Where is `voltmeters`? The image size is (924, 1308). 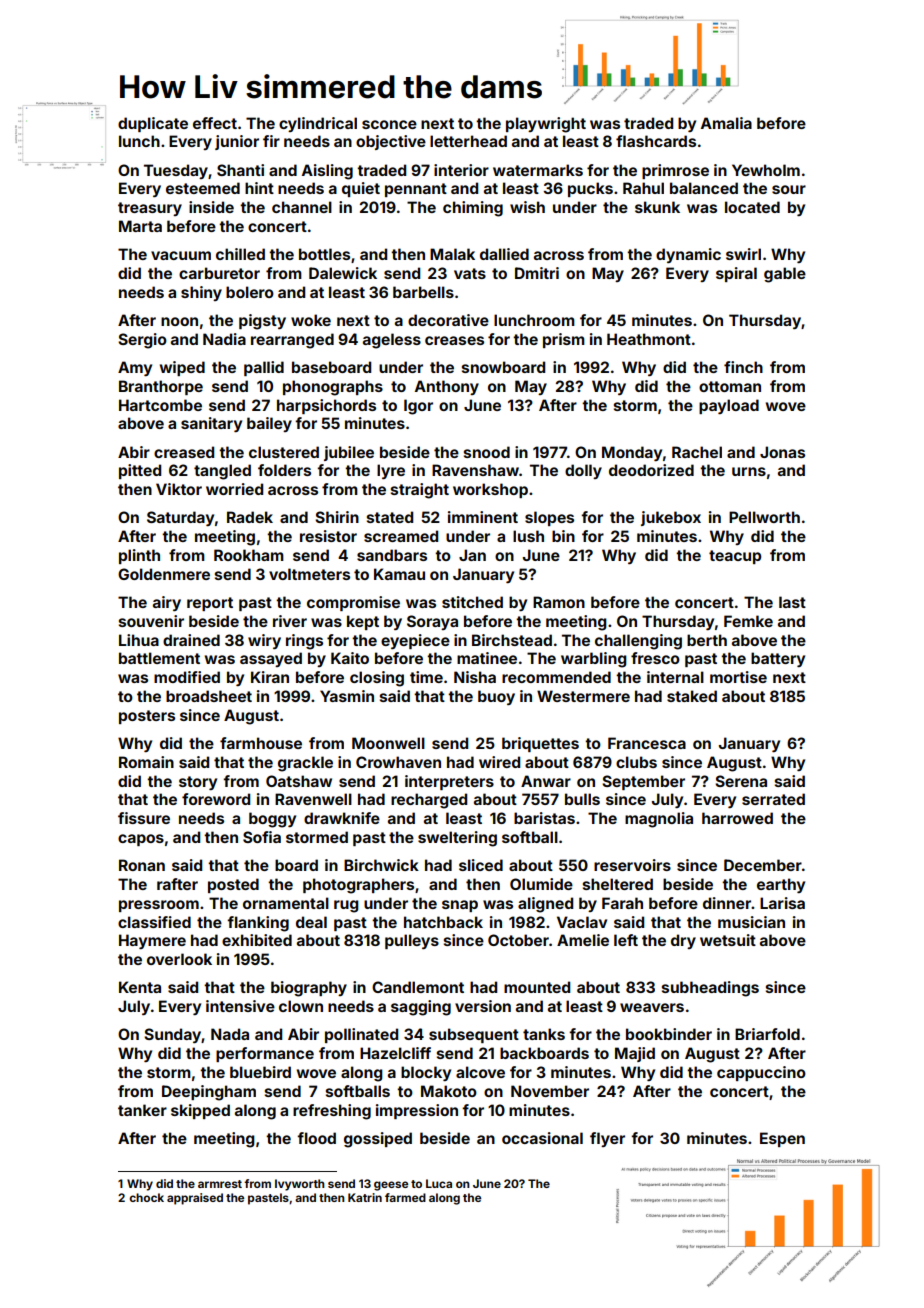
voltmeters is located at coordinates (309, 574).
